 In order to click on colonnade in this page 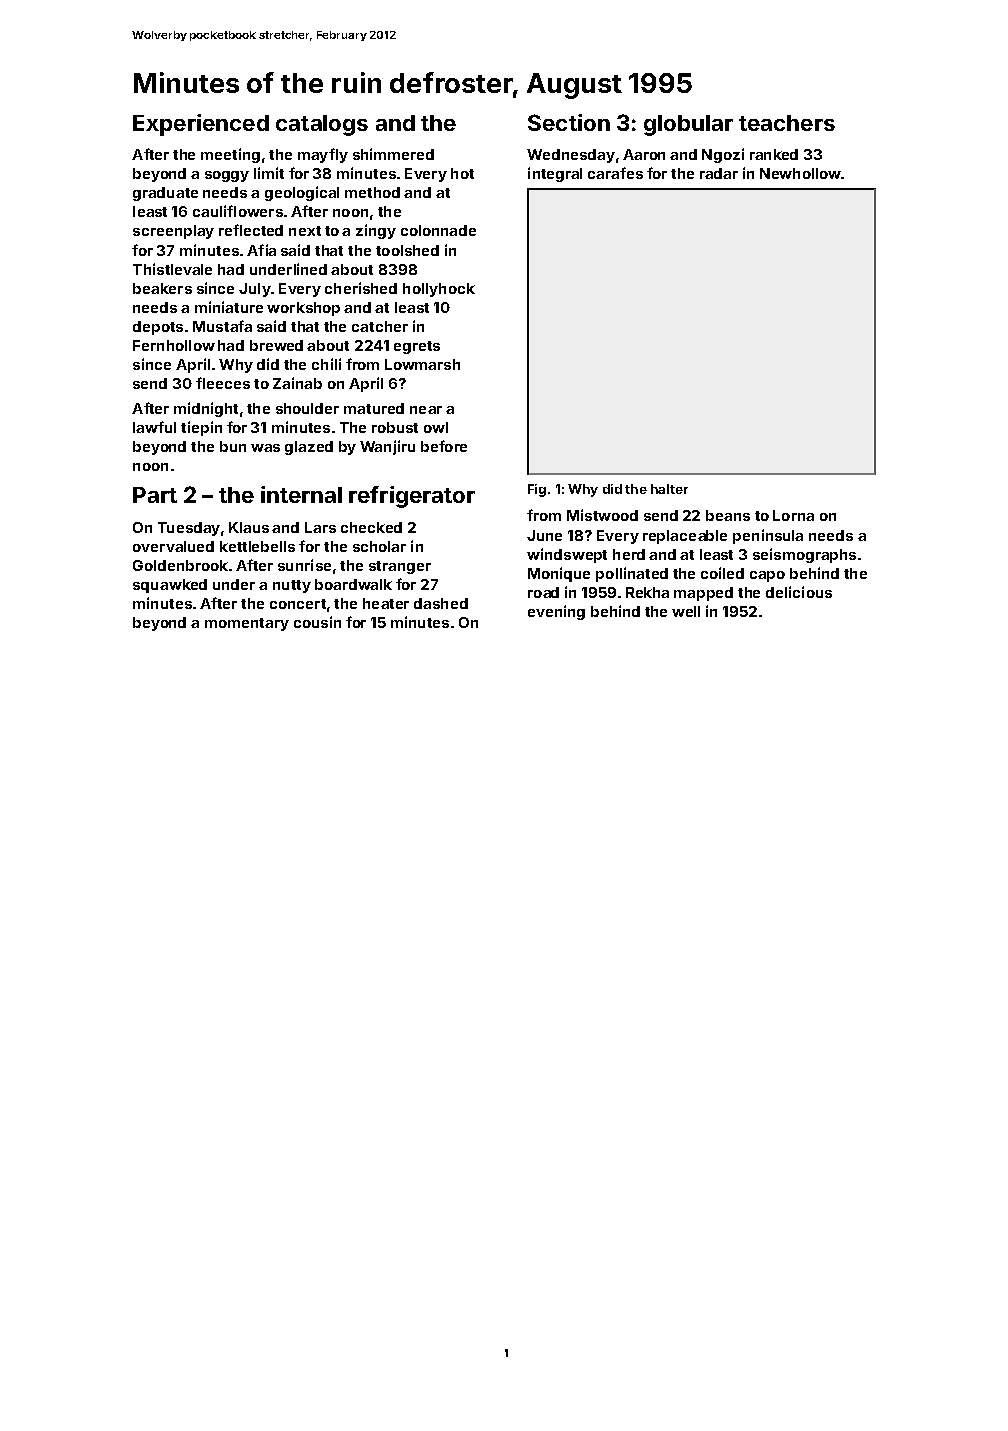, I will do `click(438, 230)`.
